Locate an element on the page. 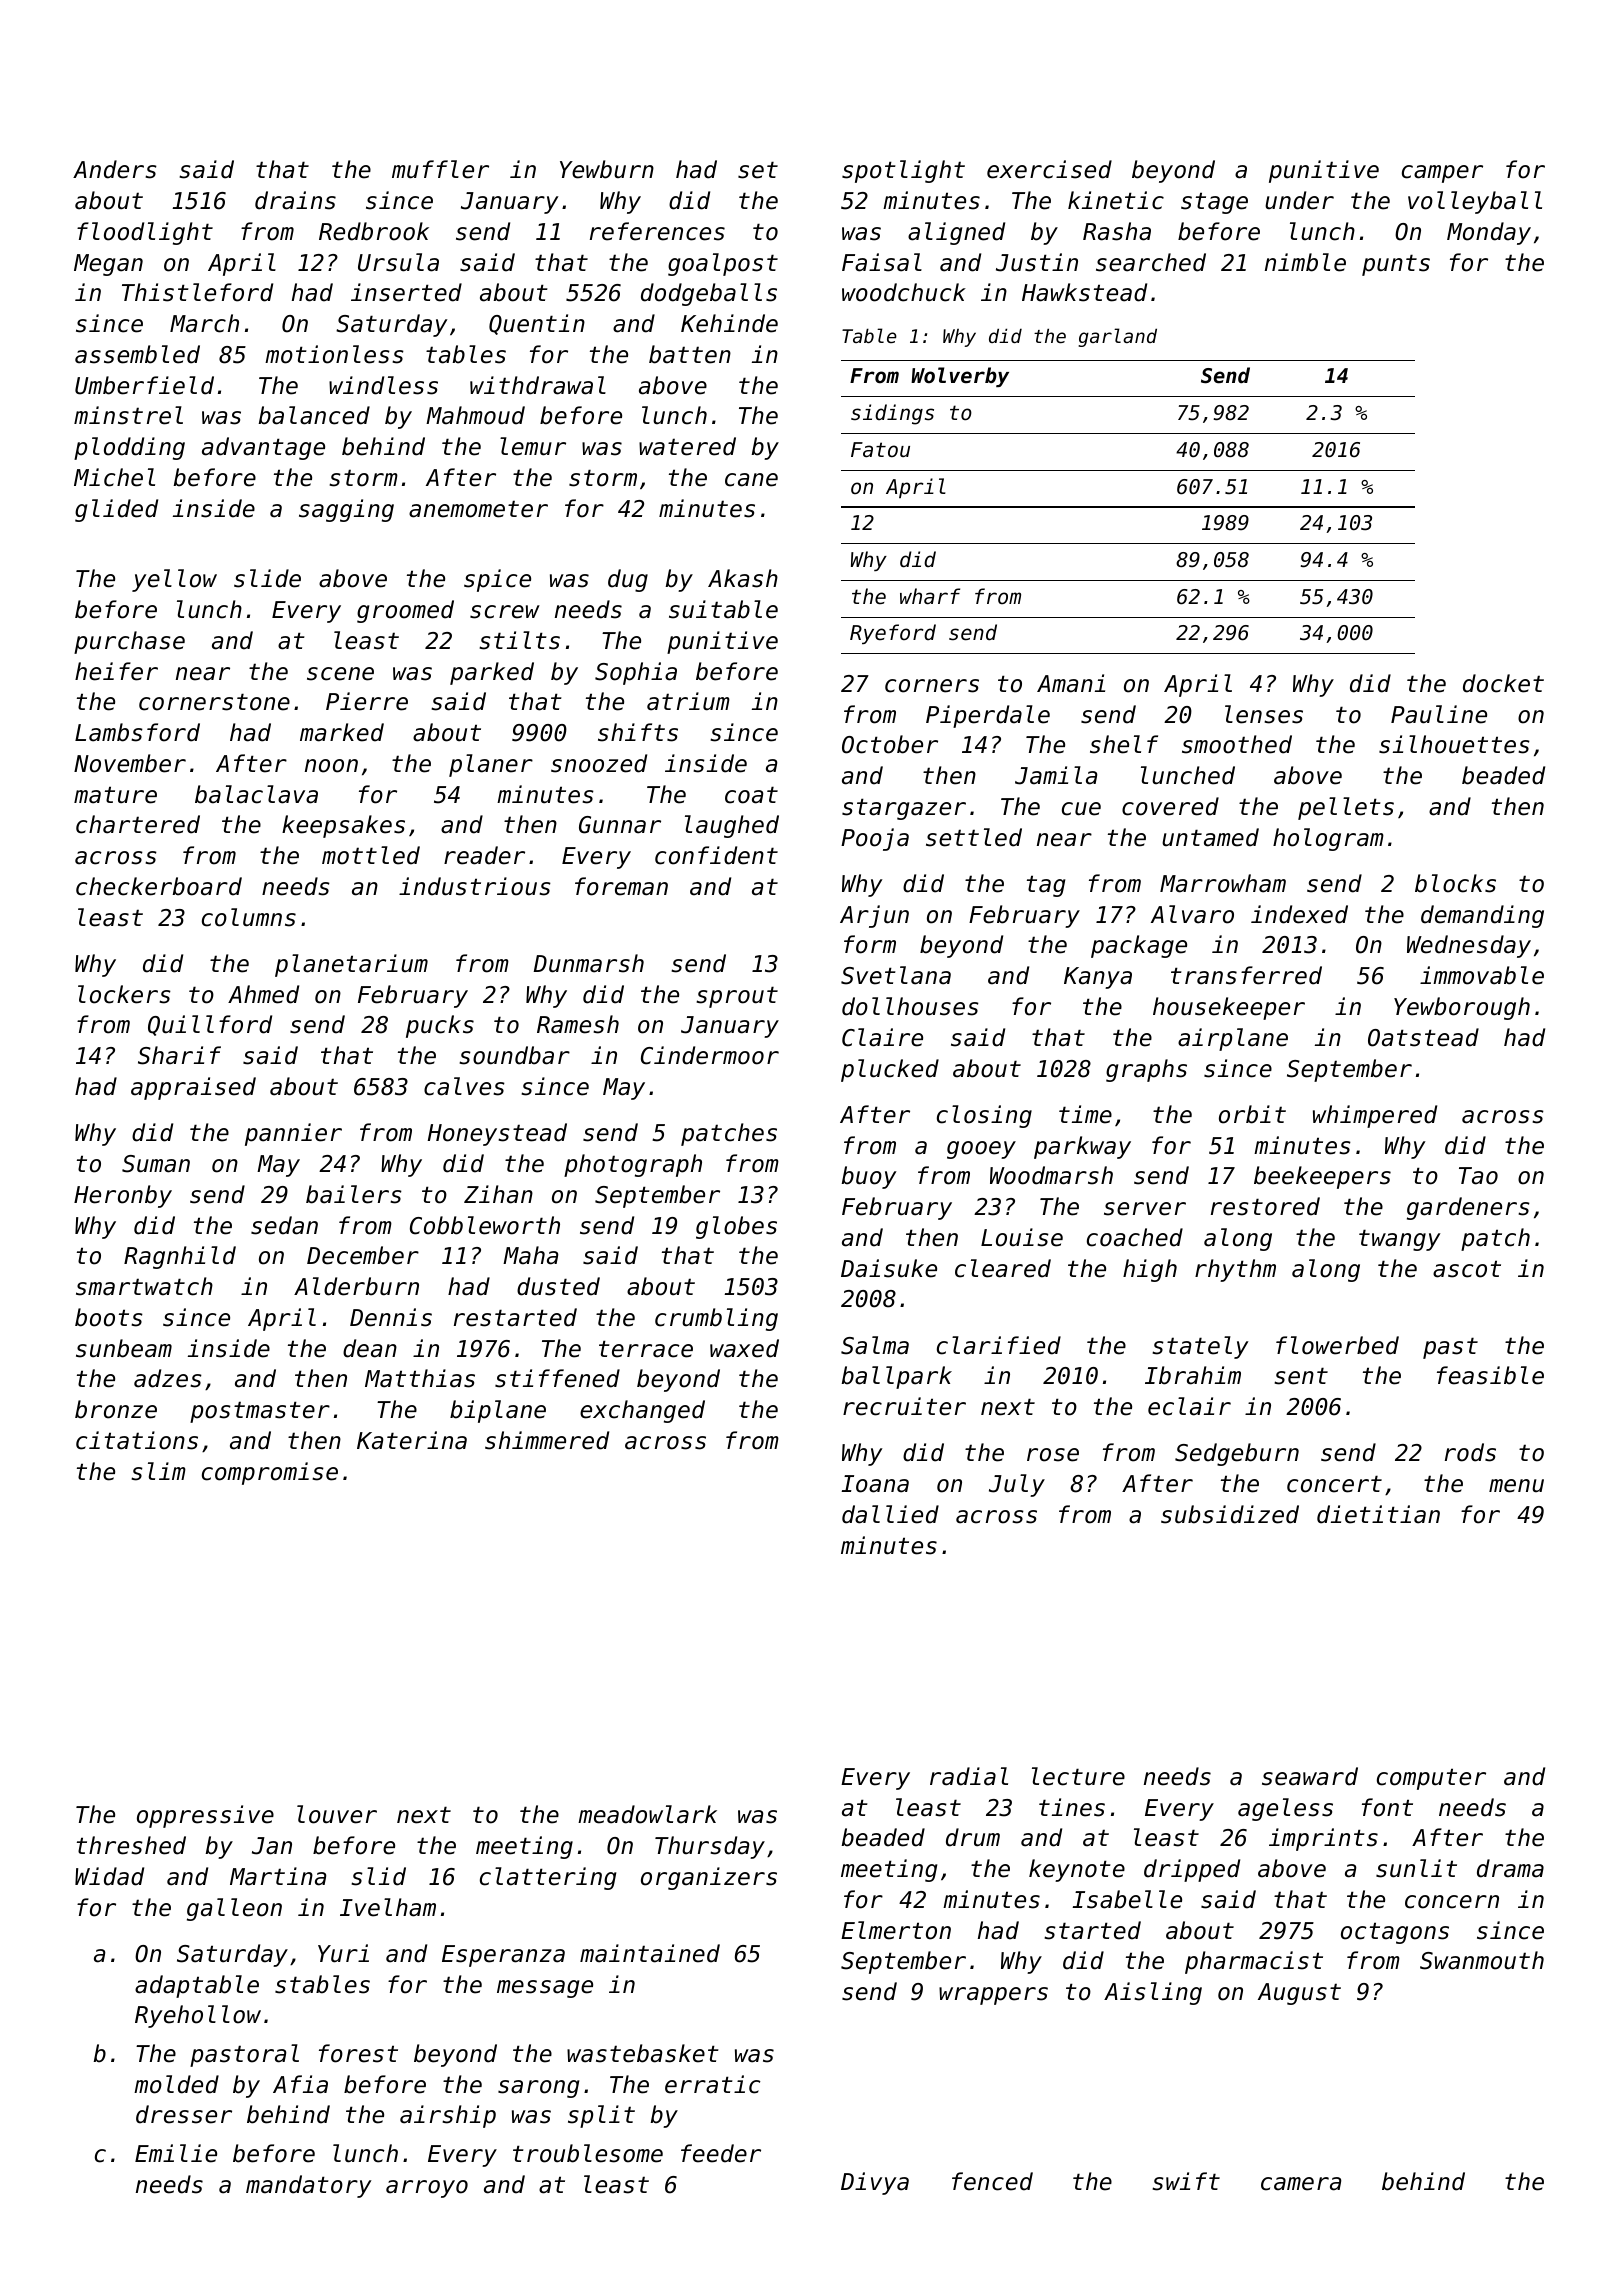 The image size is (1620, 2292). garland is located at coordinates (1117, 337).
